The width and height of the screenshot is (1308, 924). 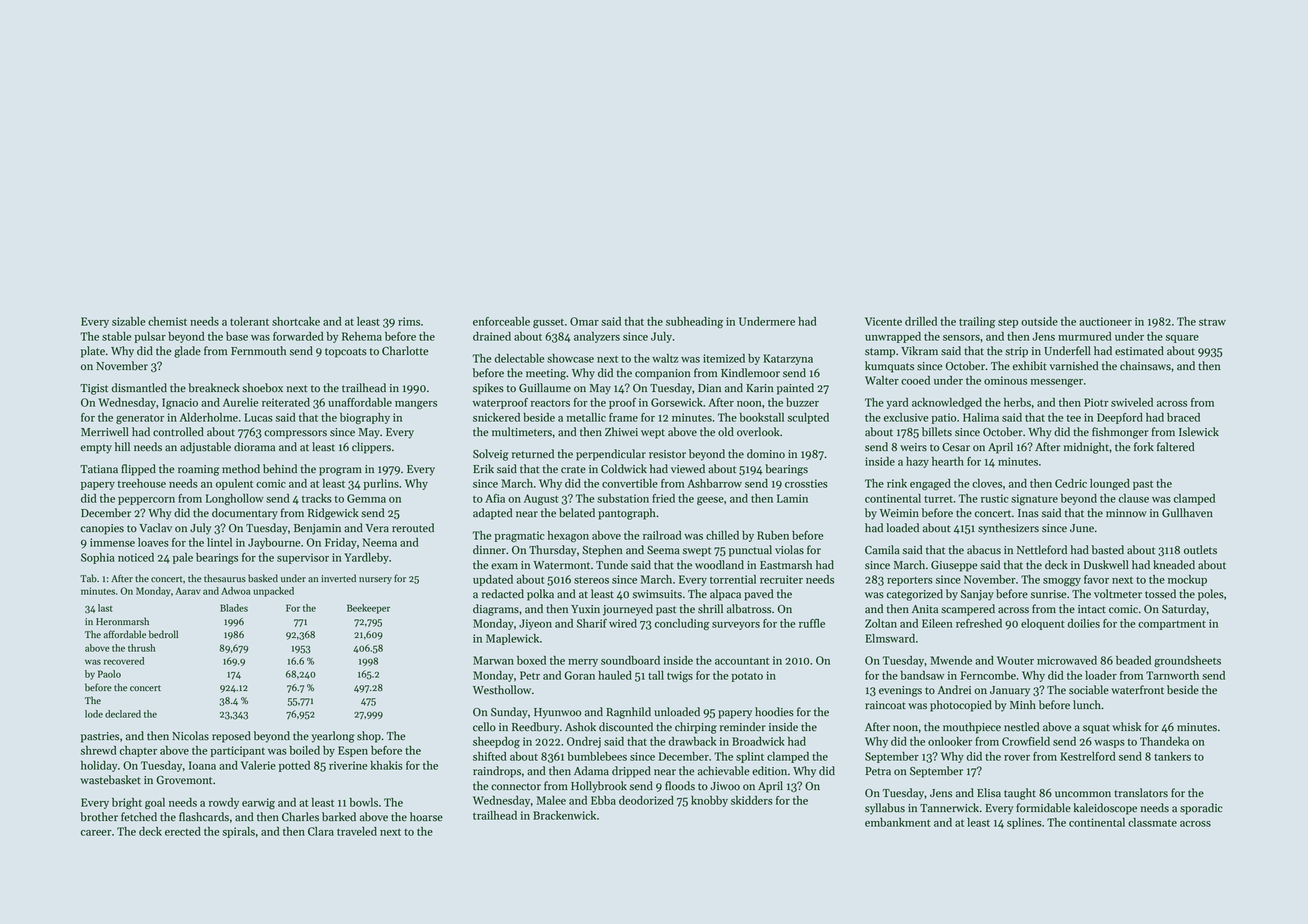 I want to click on herbs, so click(x=1017, y=402).
